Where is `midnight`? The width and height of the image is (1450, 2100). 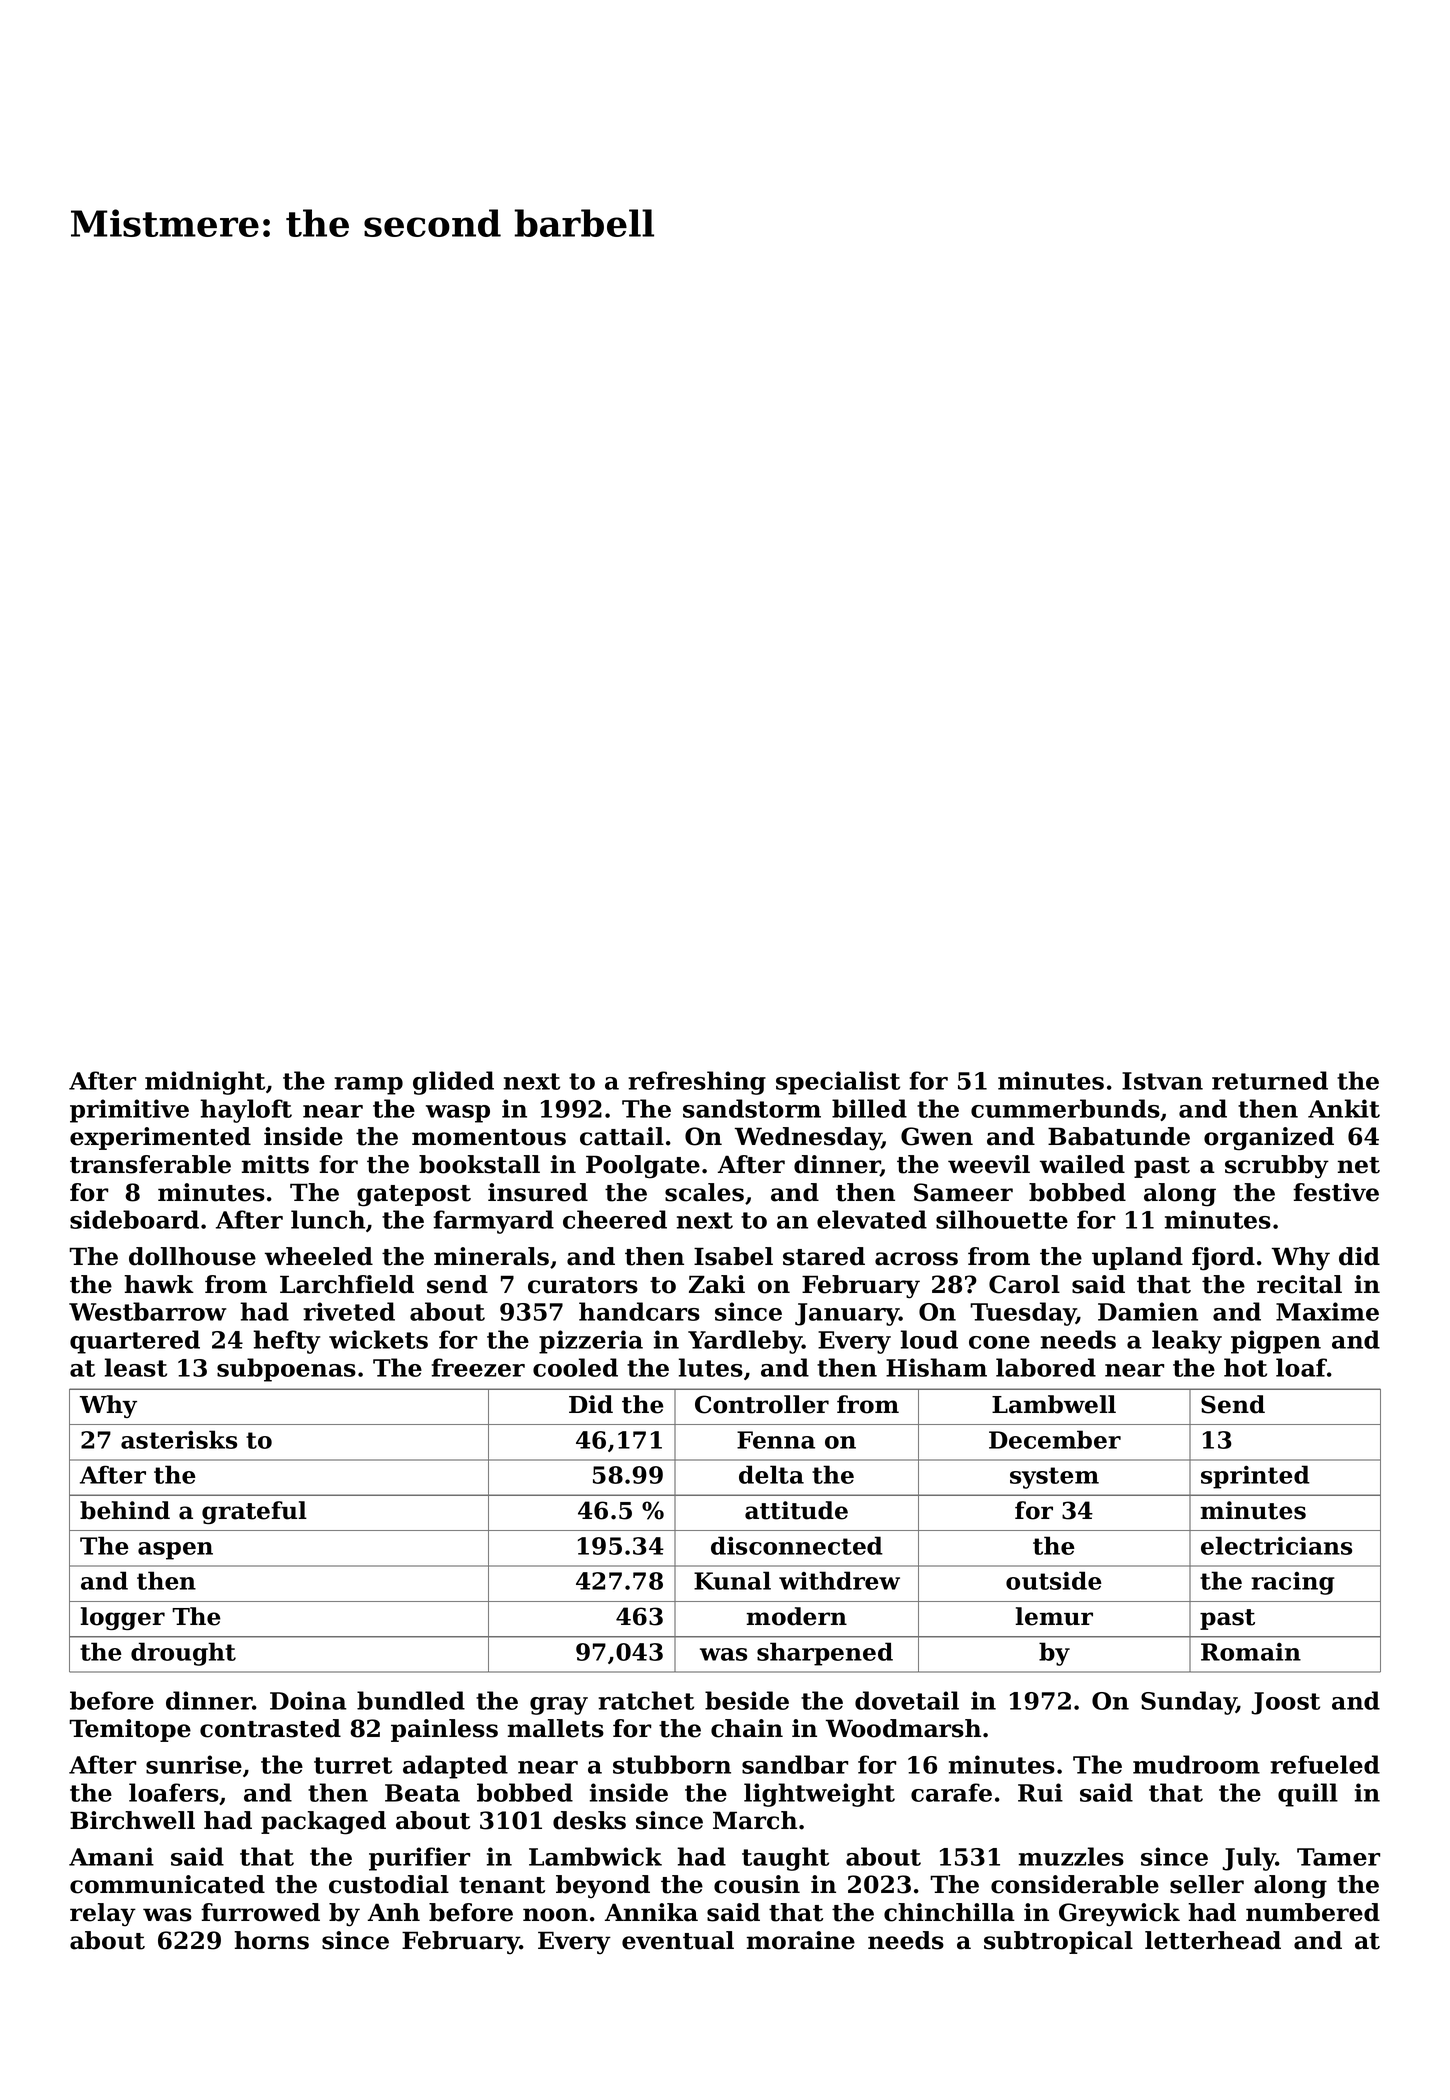
midnight is located at coordinates (205, 1083).
